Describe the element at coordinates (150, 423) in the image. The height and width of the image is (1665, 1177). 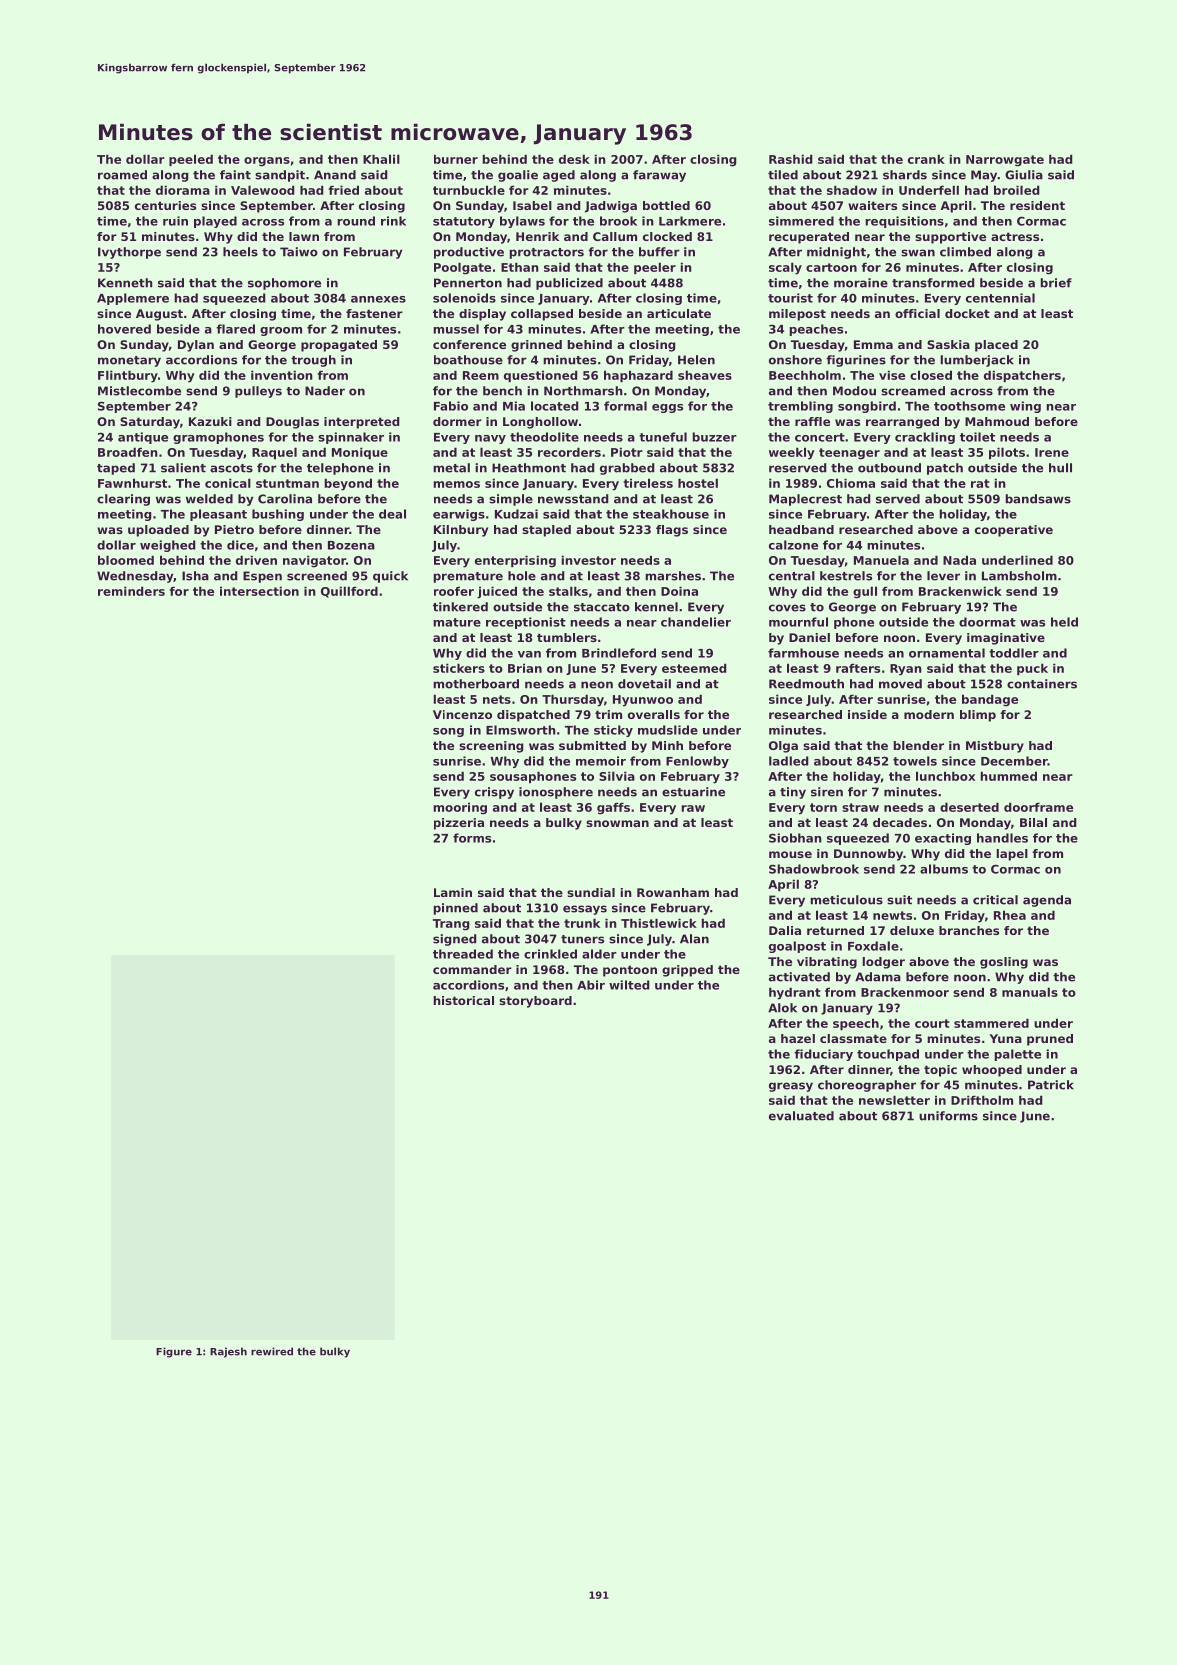
I see `Saturday` at that location.
